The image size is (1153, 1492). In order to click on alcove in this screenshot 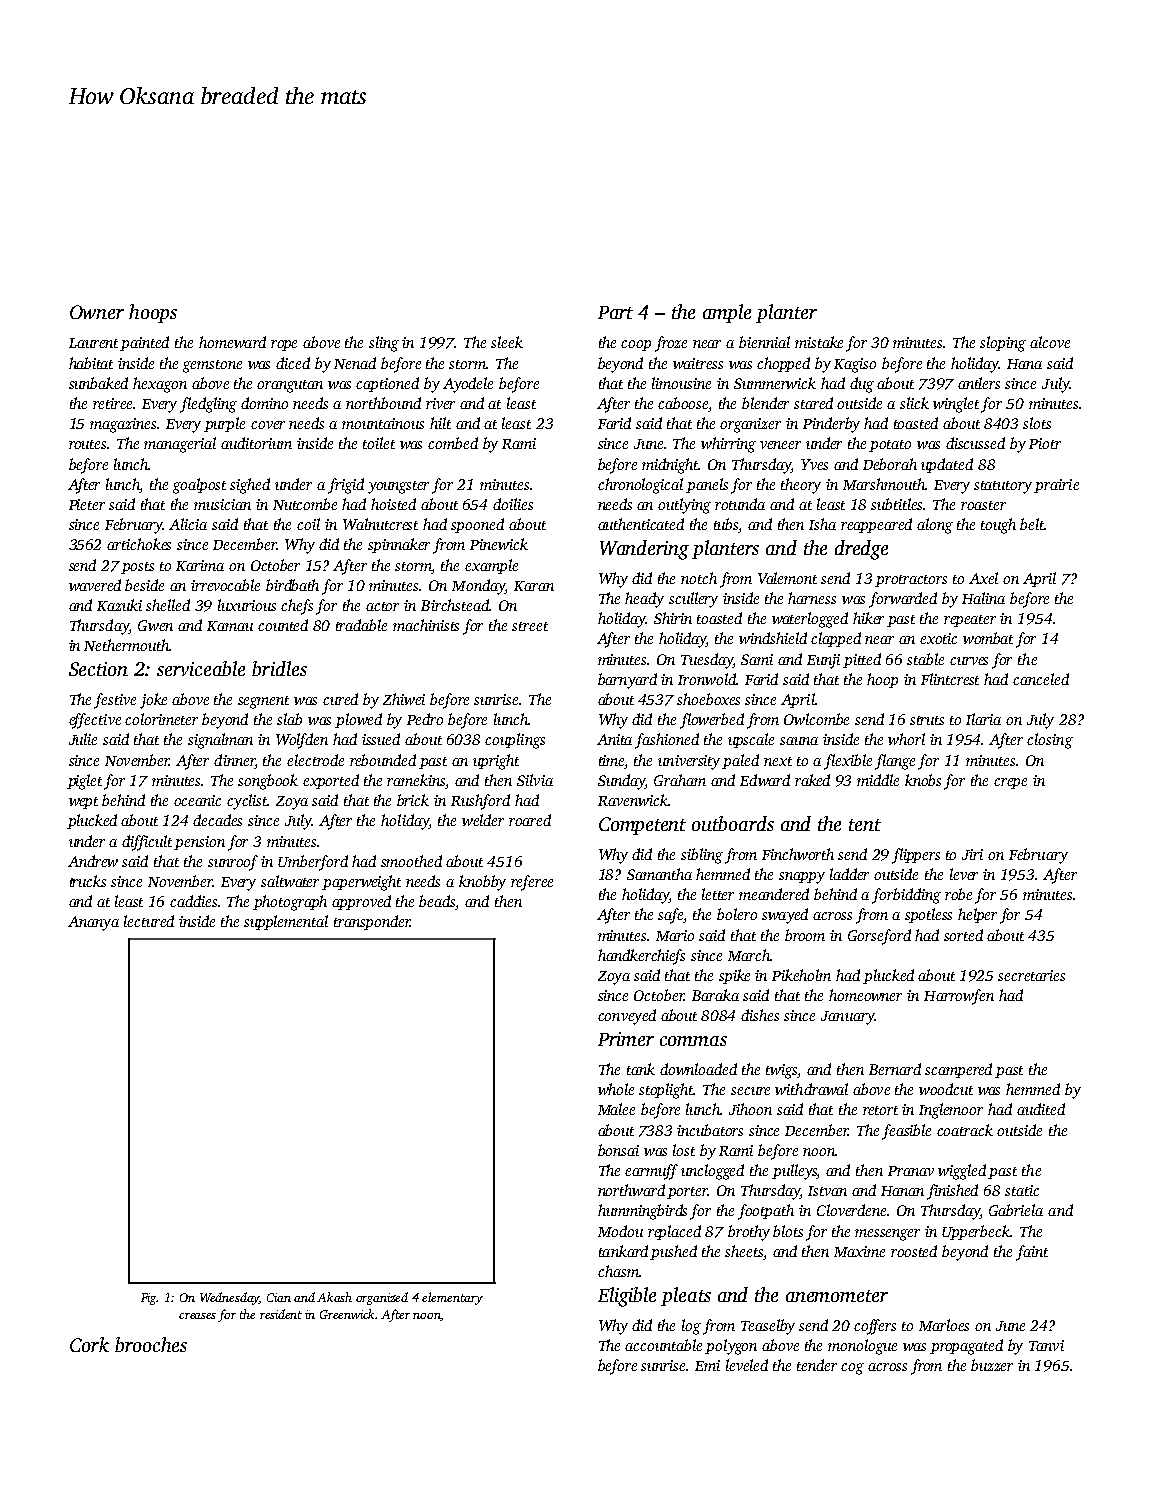, I will do `click(1050, 342)`.
